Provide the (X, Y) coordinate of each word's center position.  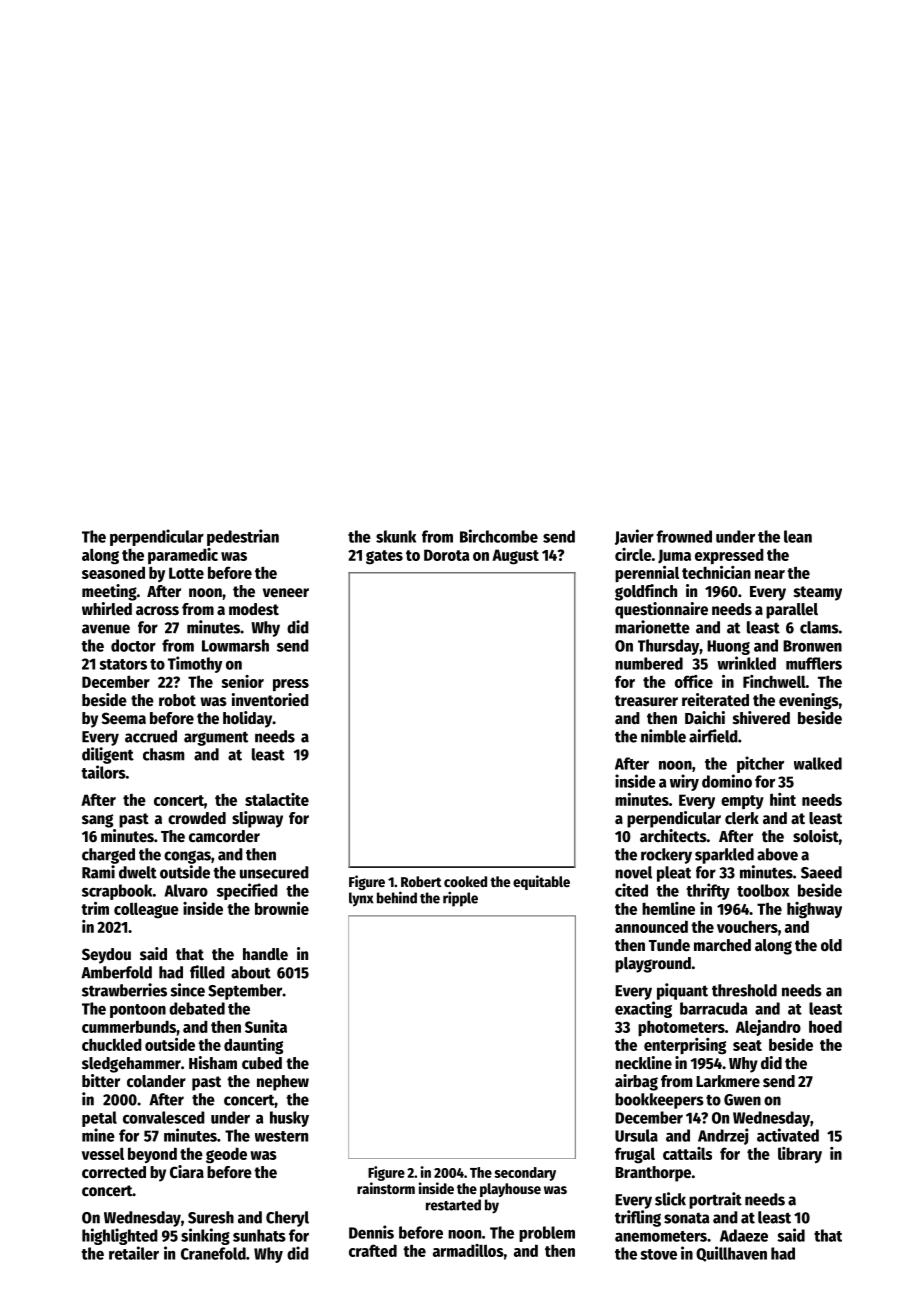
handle (265, 954)
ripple (460, 899)
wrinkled (746, 663)
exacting (643, 1009)
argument (216, 738)
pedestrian (243, 537)
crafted (373, 1250)
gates (384, 557)
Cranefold (213, 1253)
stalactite (277, 799)
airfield (713, 736)
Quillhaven (731, 1254)
